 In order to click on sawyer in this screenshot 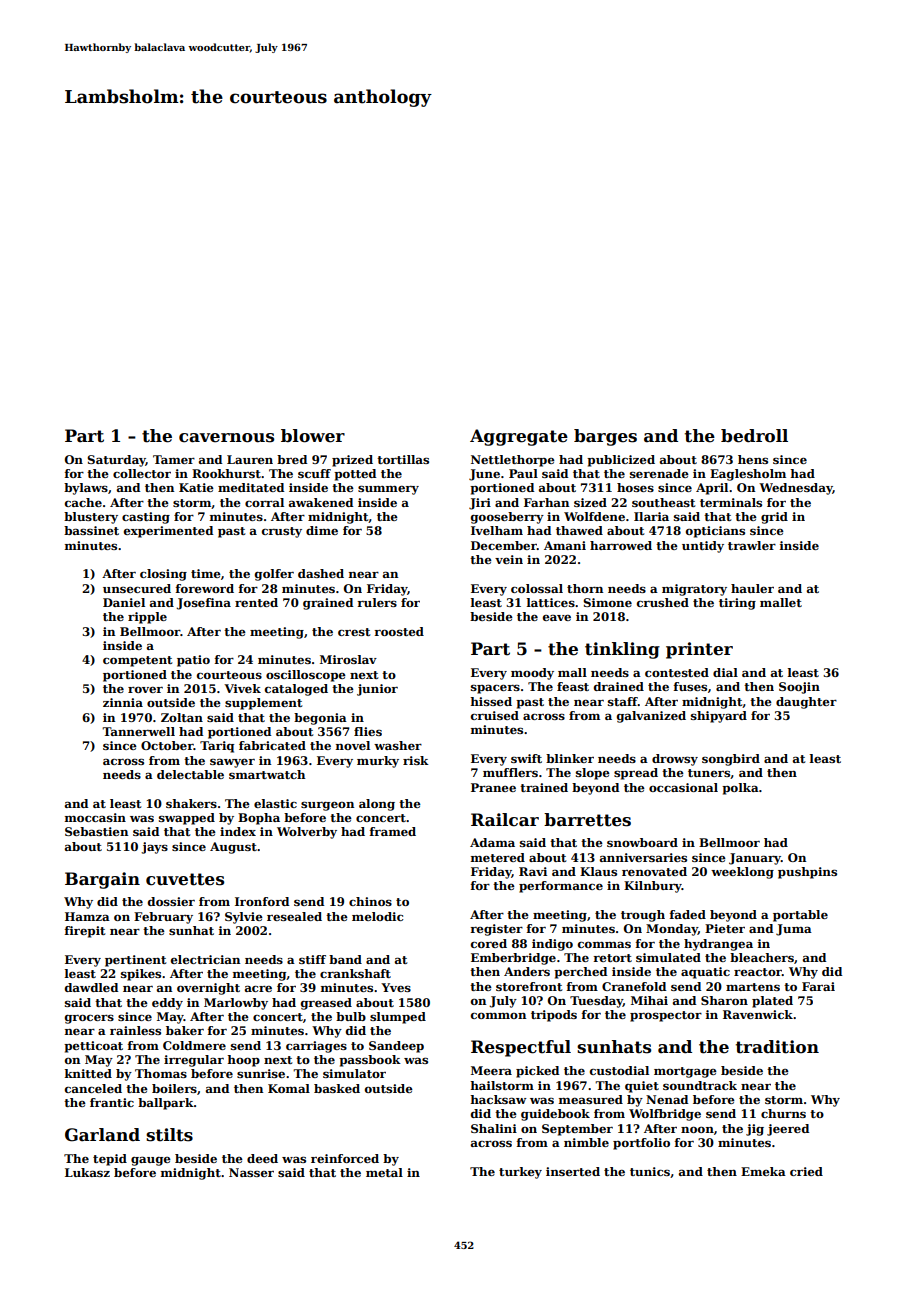, I will do `click(232, 763)`.
